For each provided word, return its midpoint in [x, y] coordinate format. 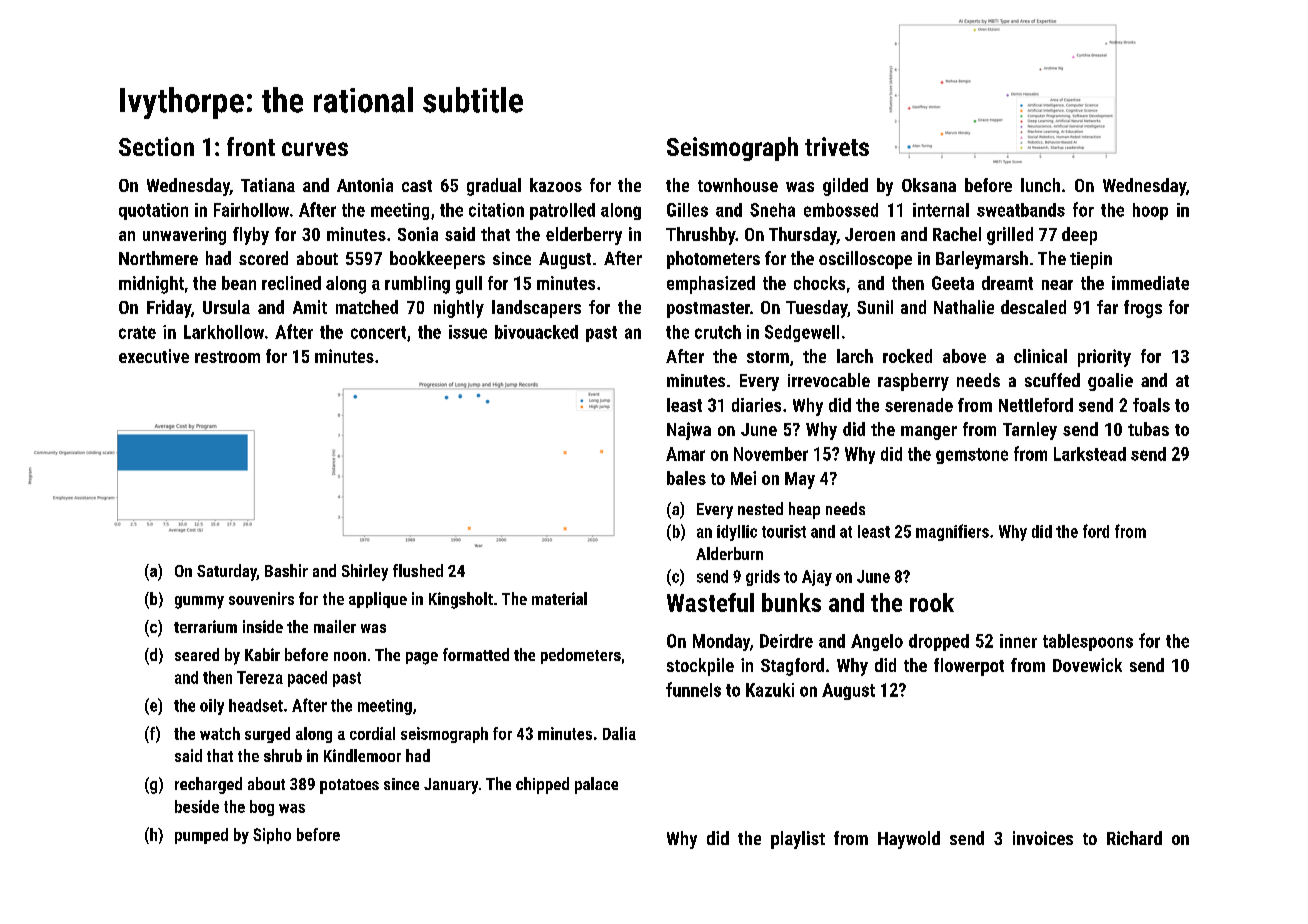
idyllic [737, 533]
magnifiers [952, 532]
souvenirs [261, 598]
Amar [685, 454]
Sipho [272, 836]
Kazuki [770, 690]
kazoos [556, 185]
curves [315, 149]
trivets [837, 146]
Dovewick [1087, 665]
